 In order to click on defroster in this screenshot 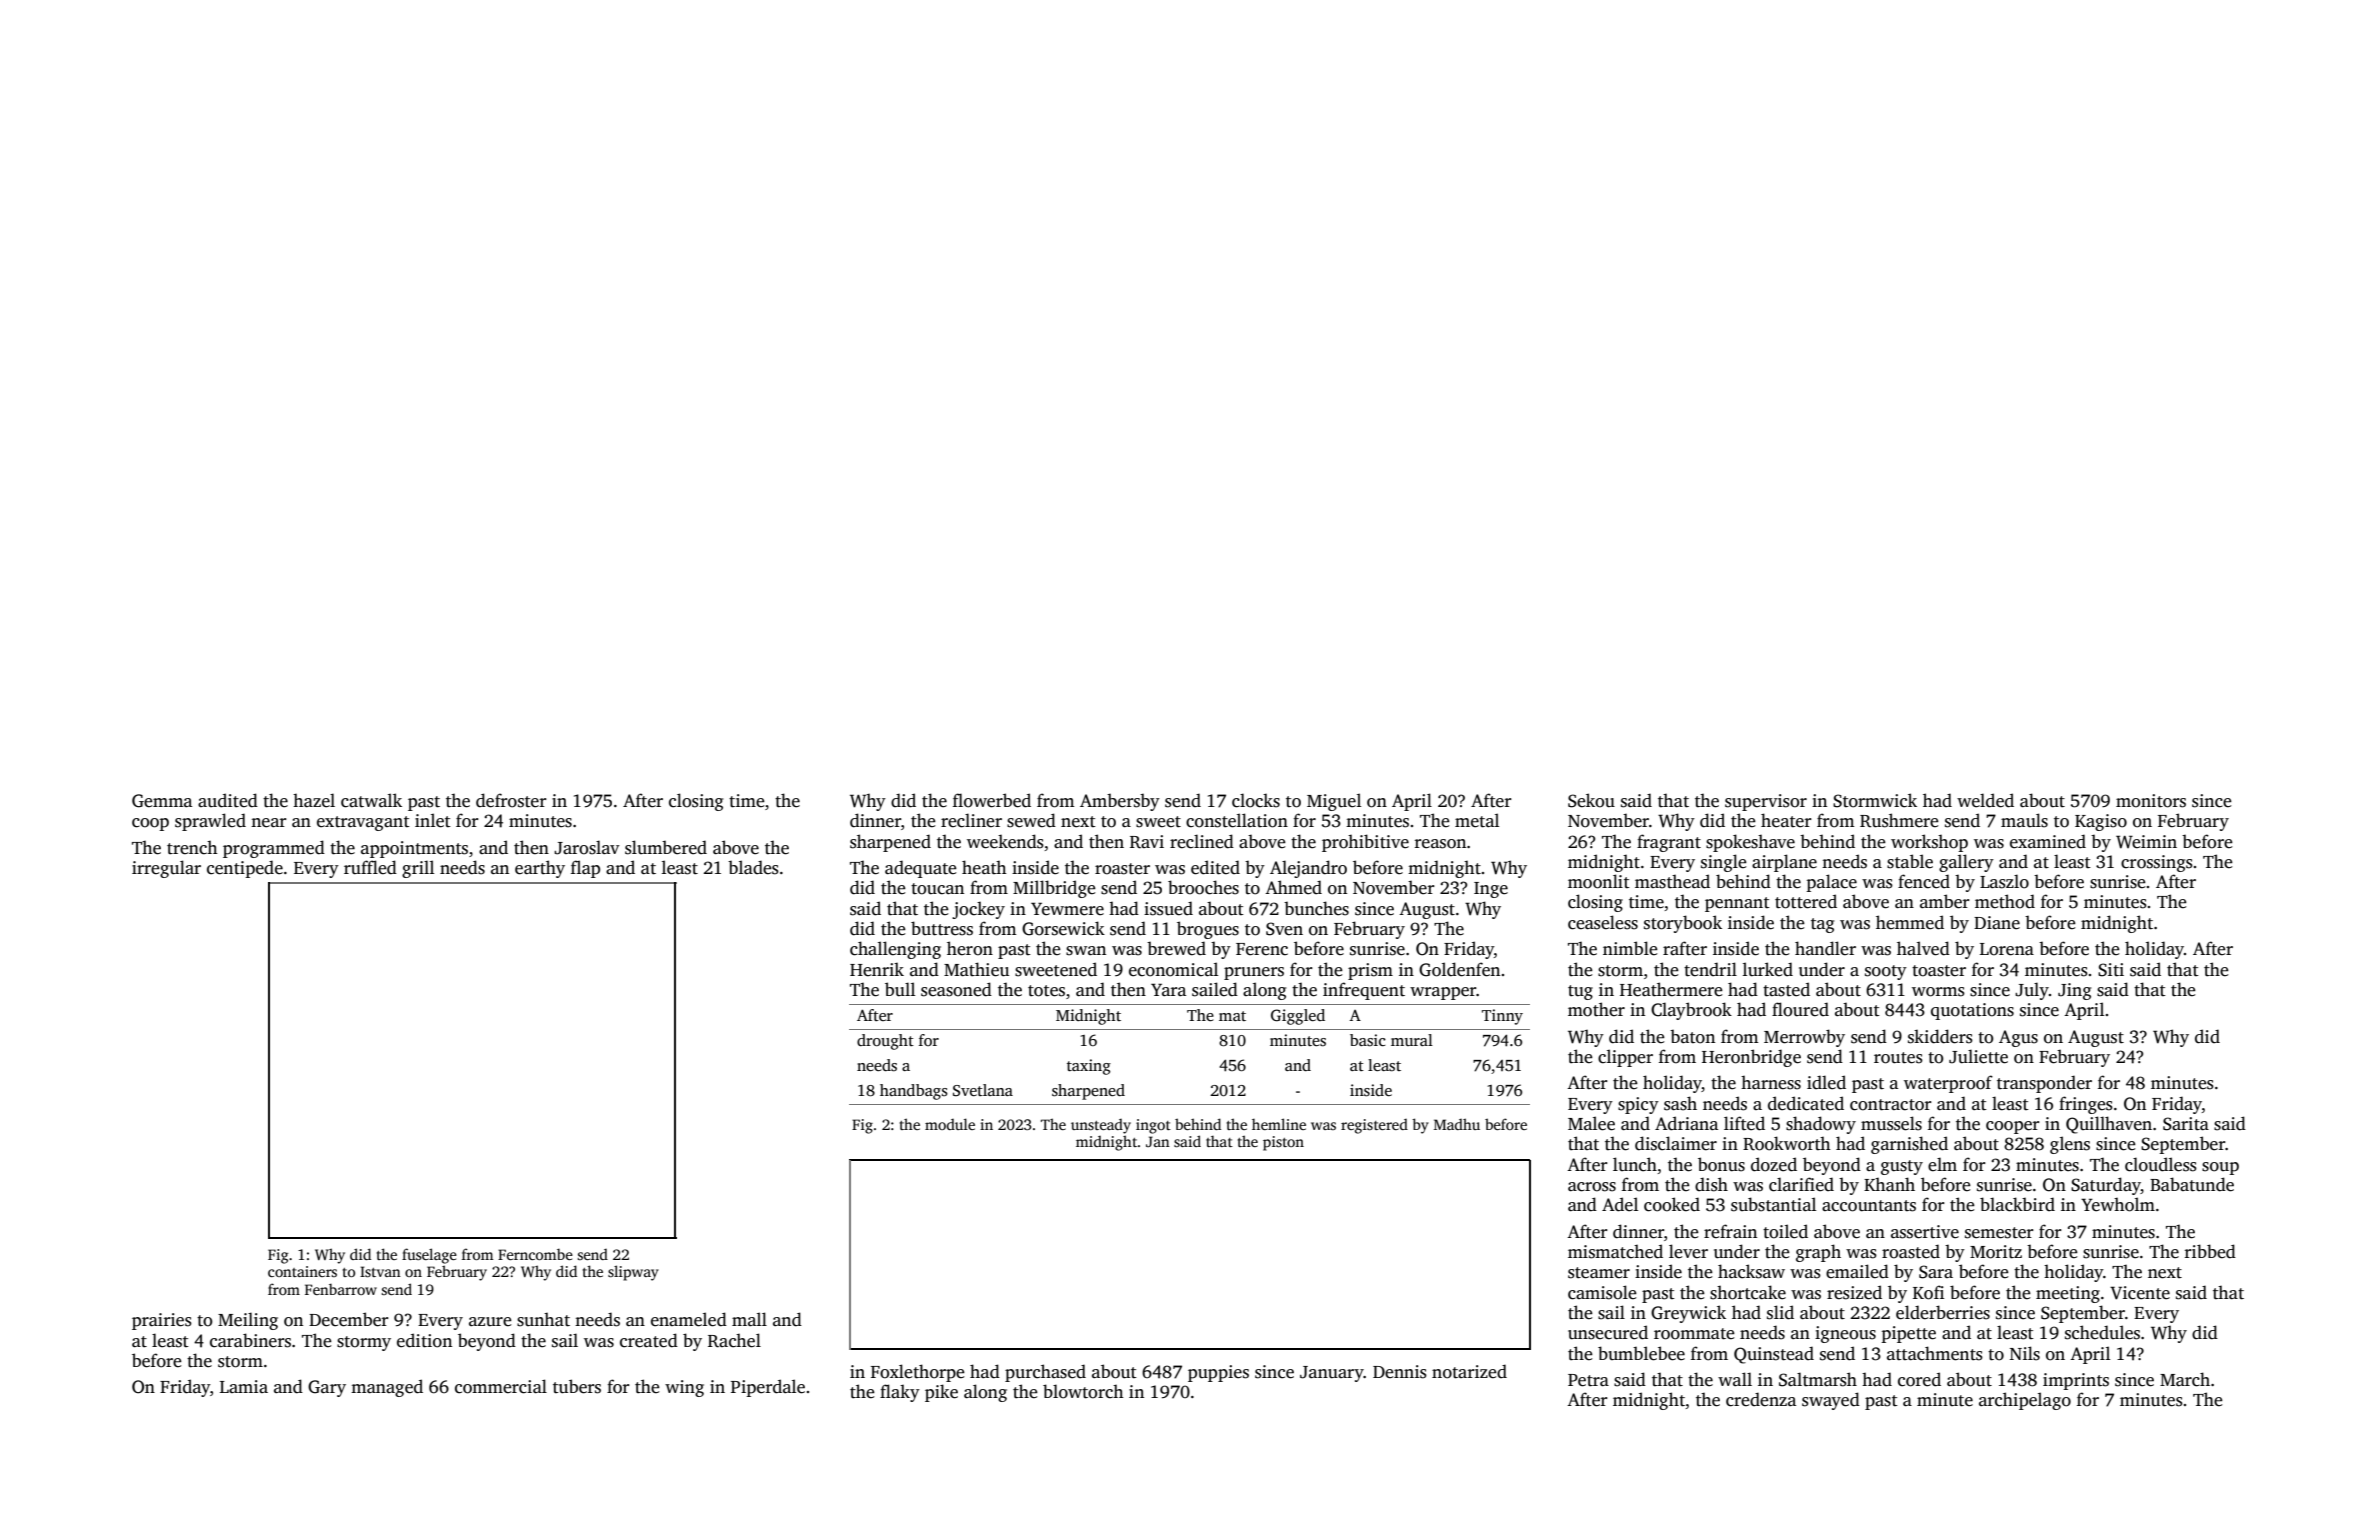, I will do `click(511, 800)`.
